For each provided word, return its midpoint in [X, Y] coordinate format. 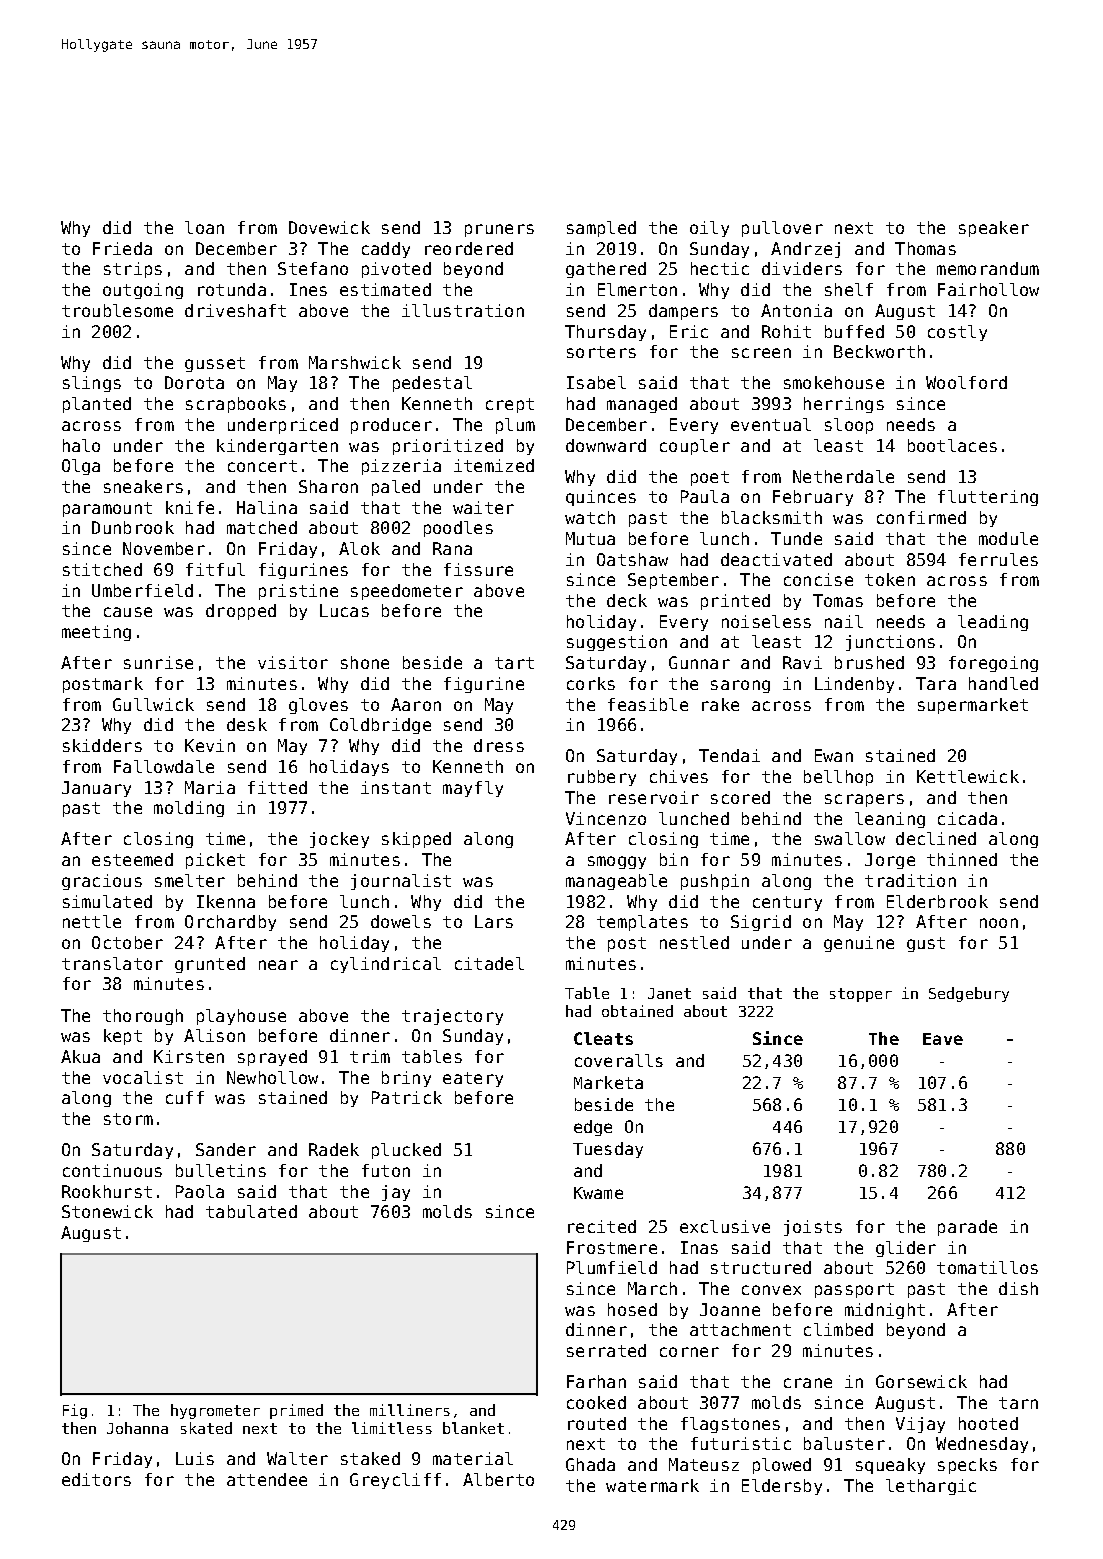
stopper [861, 995]
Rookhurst [107, 1191]
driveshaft [235, 310]
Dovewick [329, 227]
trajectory [452, 1017]
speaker [994, 229]
